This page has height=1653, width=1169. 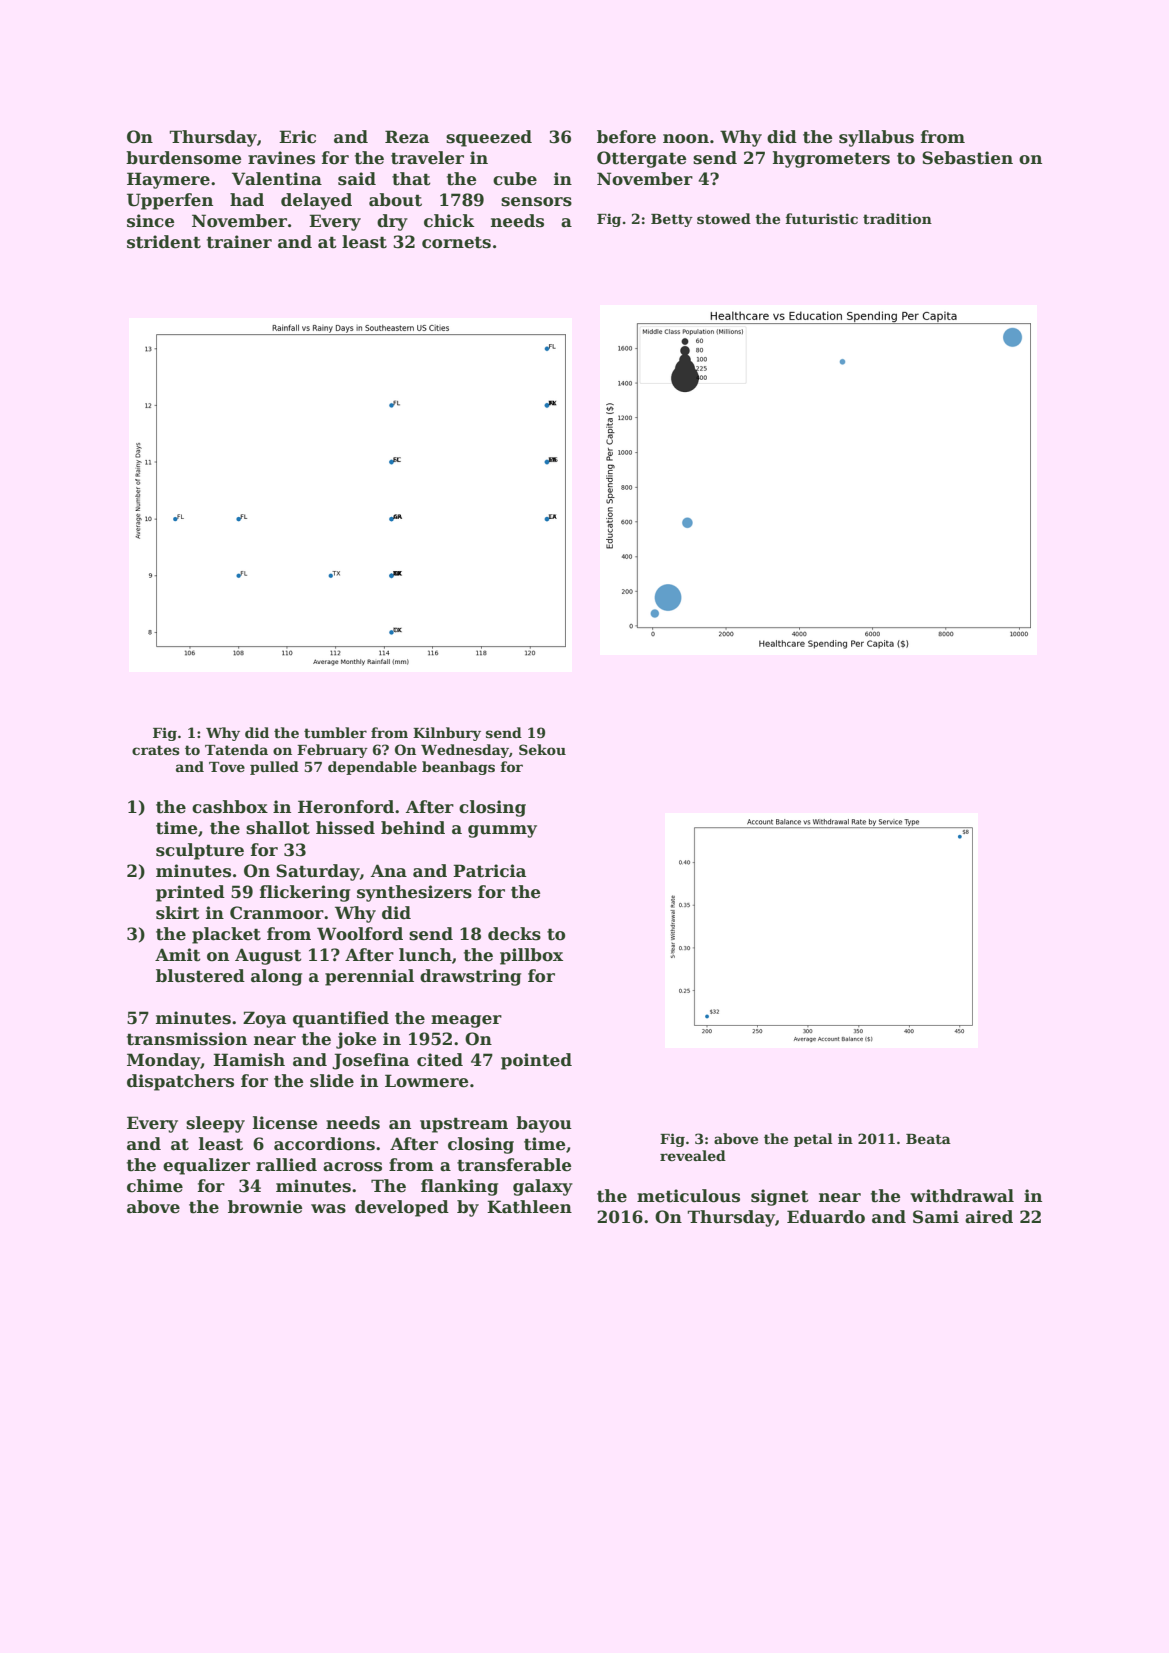 What do you see at coordinates (227, 767) in the page?
I see `Tove` at bounding box center [227, 767].
